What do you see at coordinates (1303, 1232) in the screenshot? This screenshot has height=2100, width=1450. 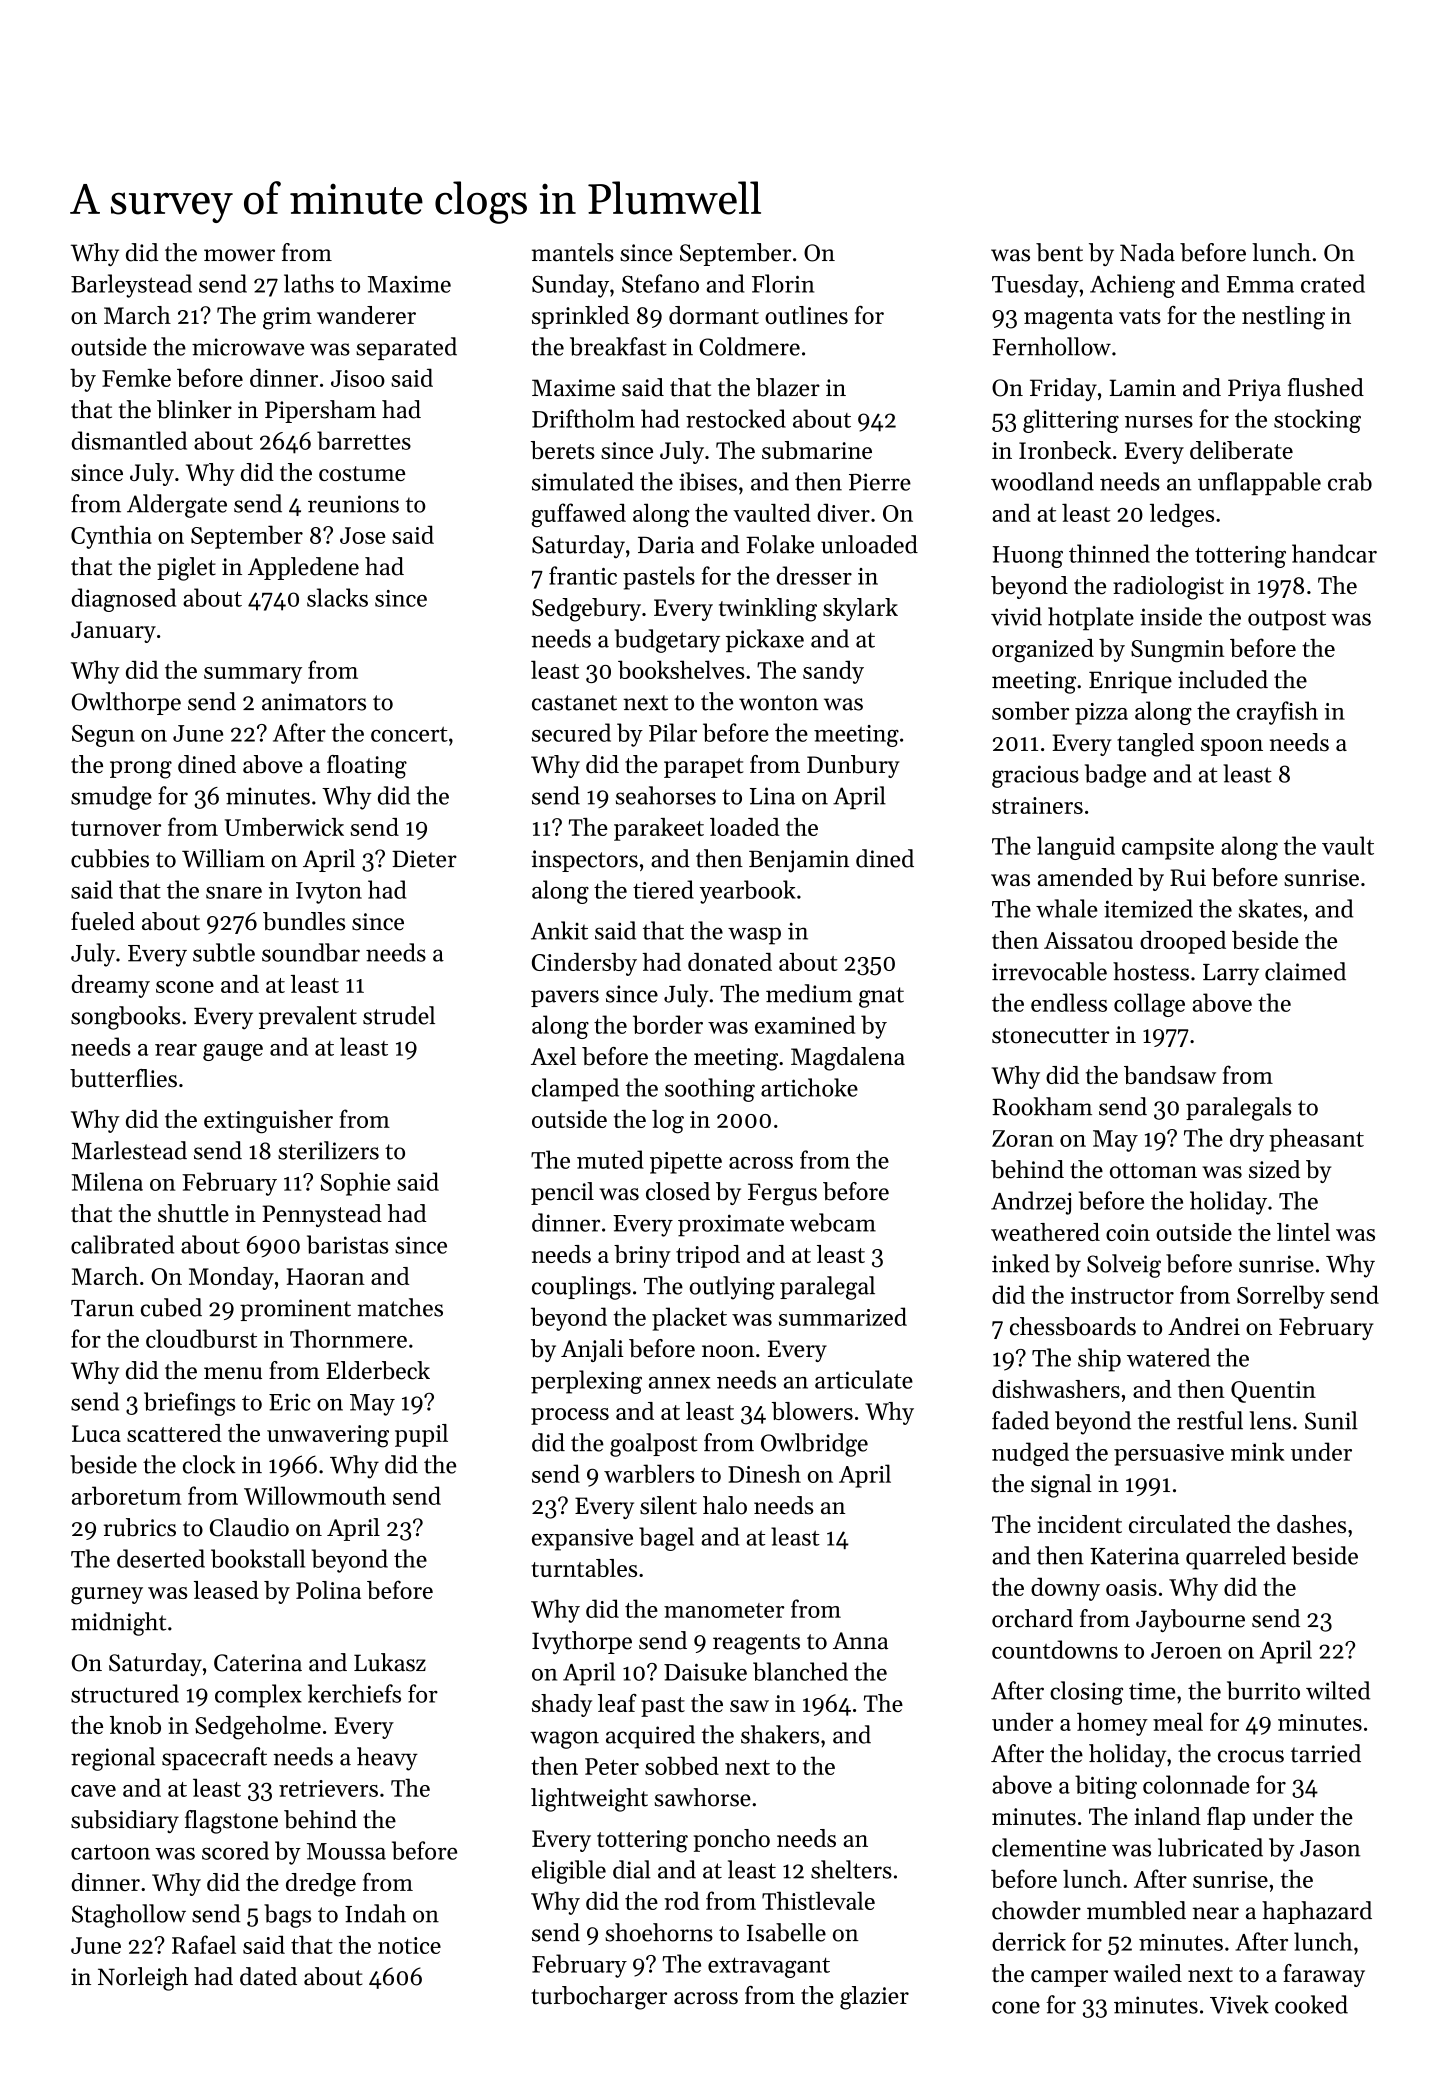 I see `lintel` at bounding box center [1303, 1232].
